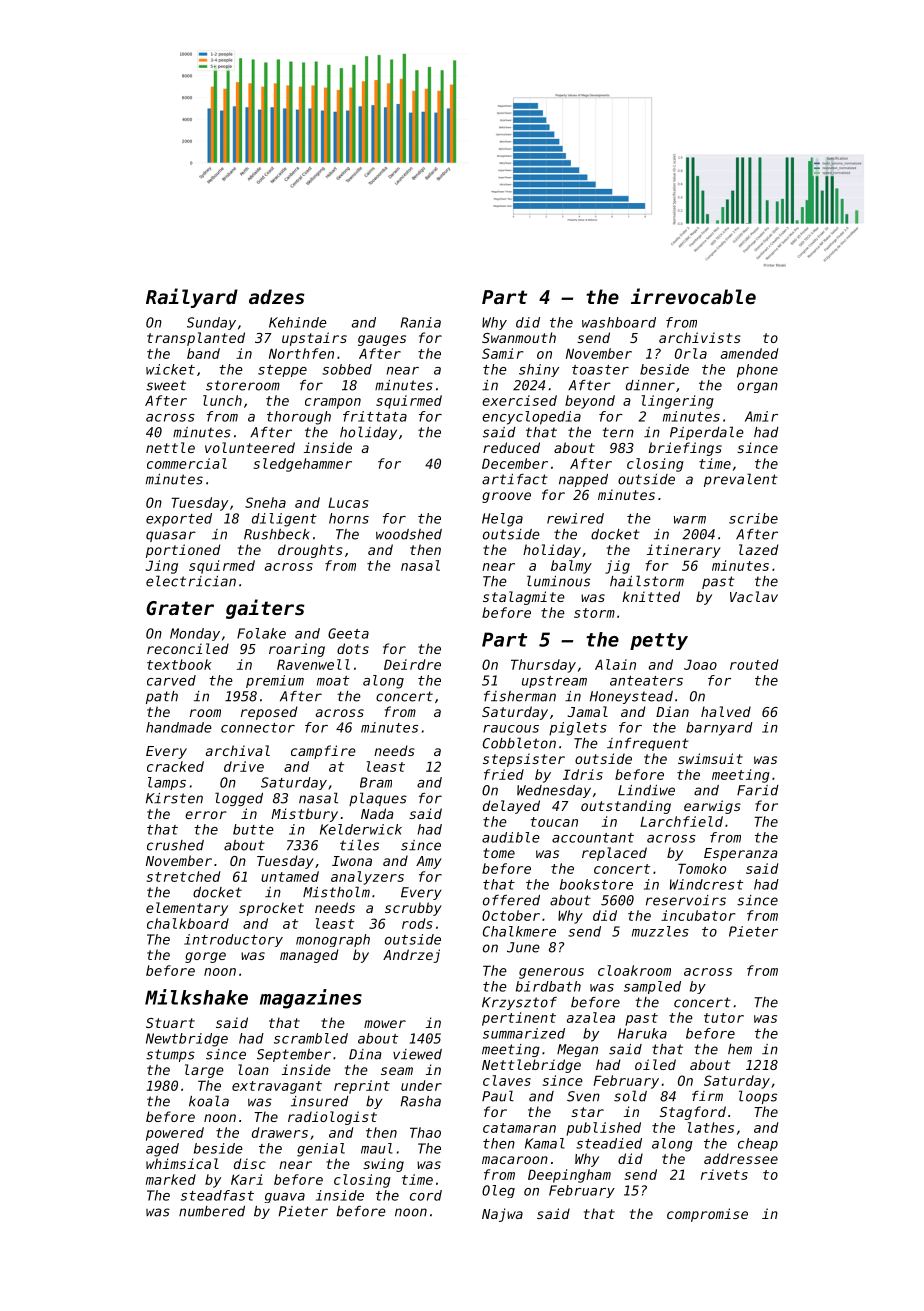 The width and height of the screenshot is (924, 1311). What do you see at coordinates (660, 931) in the screenshot?
I see `muzzles` at bounding box center [660, 931].
